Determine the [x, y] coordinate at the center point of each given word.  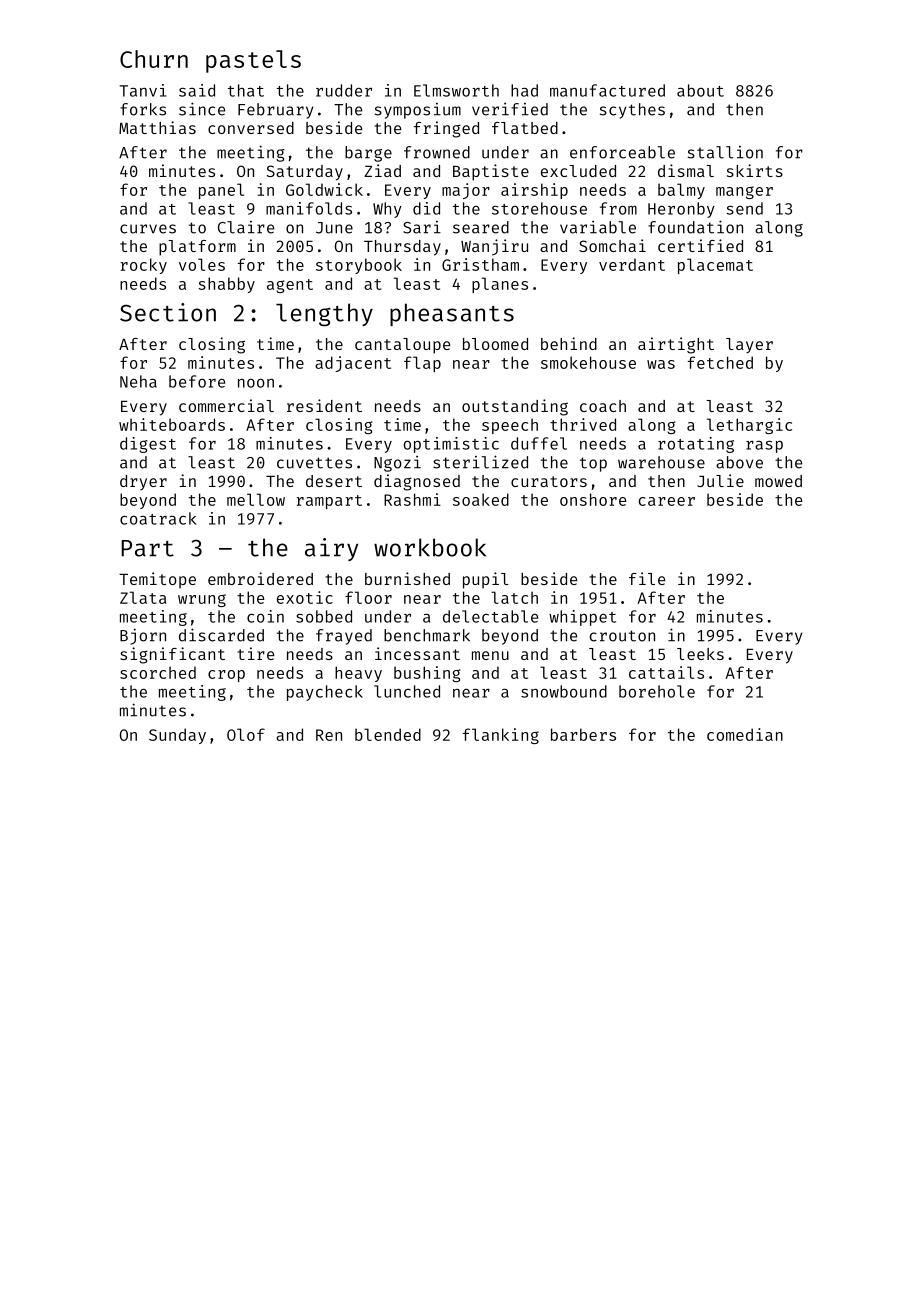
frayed [344, 637]
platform [197, 248]
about [700, 90]
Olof [246, 734]
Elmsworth [456, 90]
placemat [715, 266]
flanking [501, 736]
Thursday [402, 248]
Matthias [157, 127]
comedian [745, 734]
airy [331, 549]
